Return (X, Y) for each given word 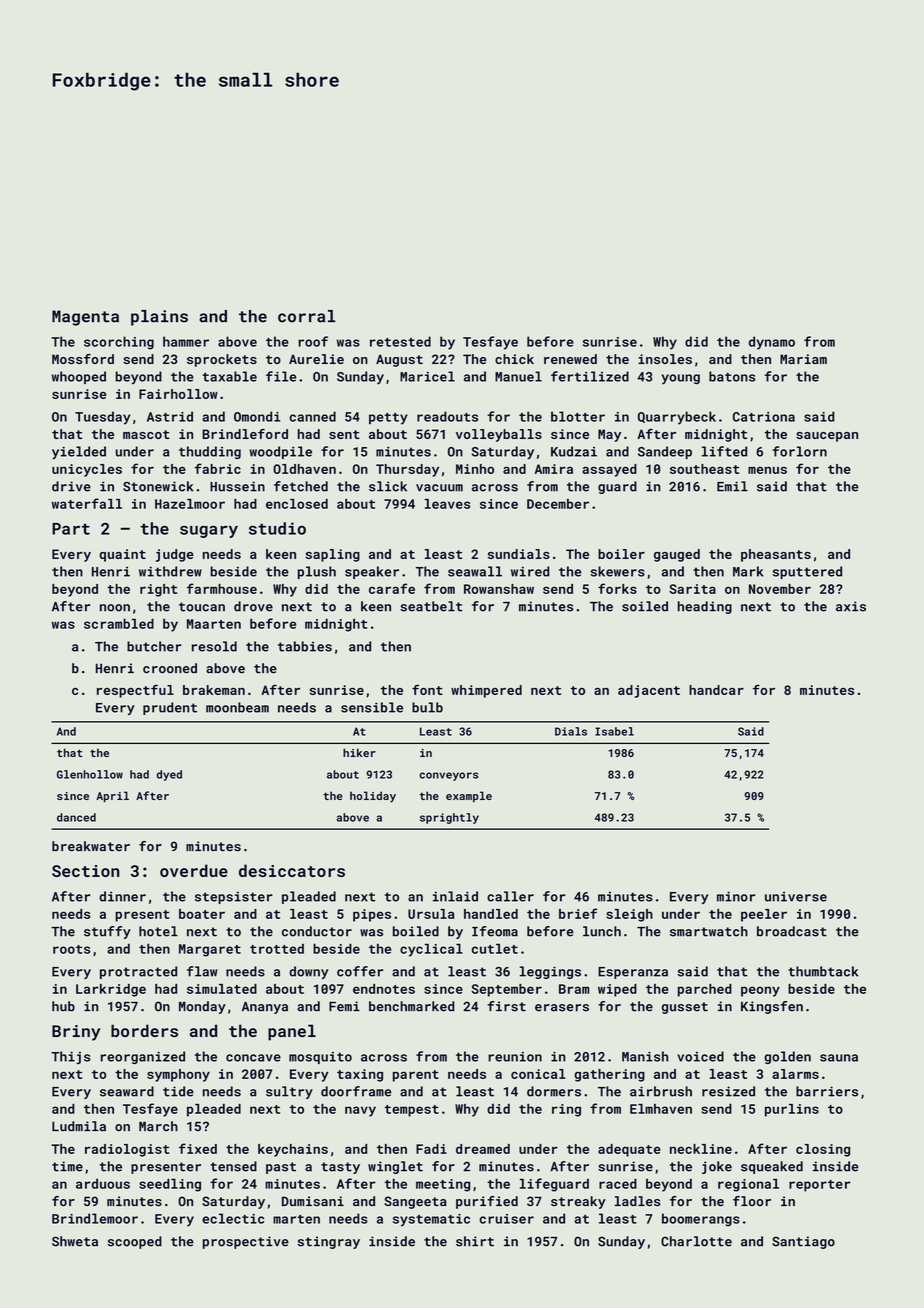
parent (416, 1076)
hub (63, 1006)
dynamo (772, 343)
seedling (170, 1185)
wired (530, 571)
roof (313, 341)
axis (851, 606)
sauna (839, 1058)
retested (400, 341)
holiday (373, 797)
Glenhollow (90, 774)
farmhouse (222, 588)
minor (736, 896)
